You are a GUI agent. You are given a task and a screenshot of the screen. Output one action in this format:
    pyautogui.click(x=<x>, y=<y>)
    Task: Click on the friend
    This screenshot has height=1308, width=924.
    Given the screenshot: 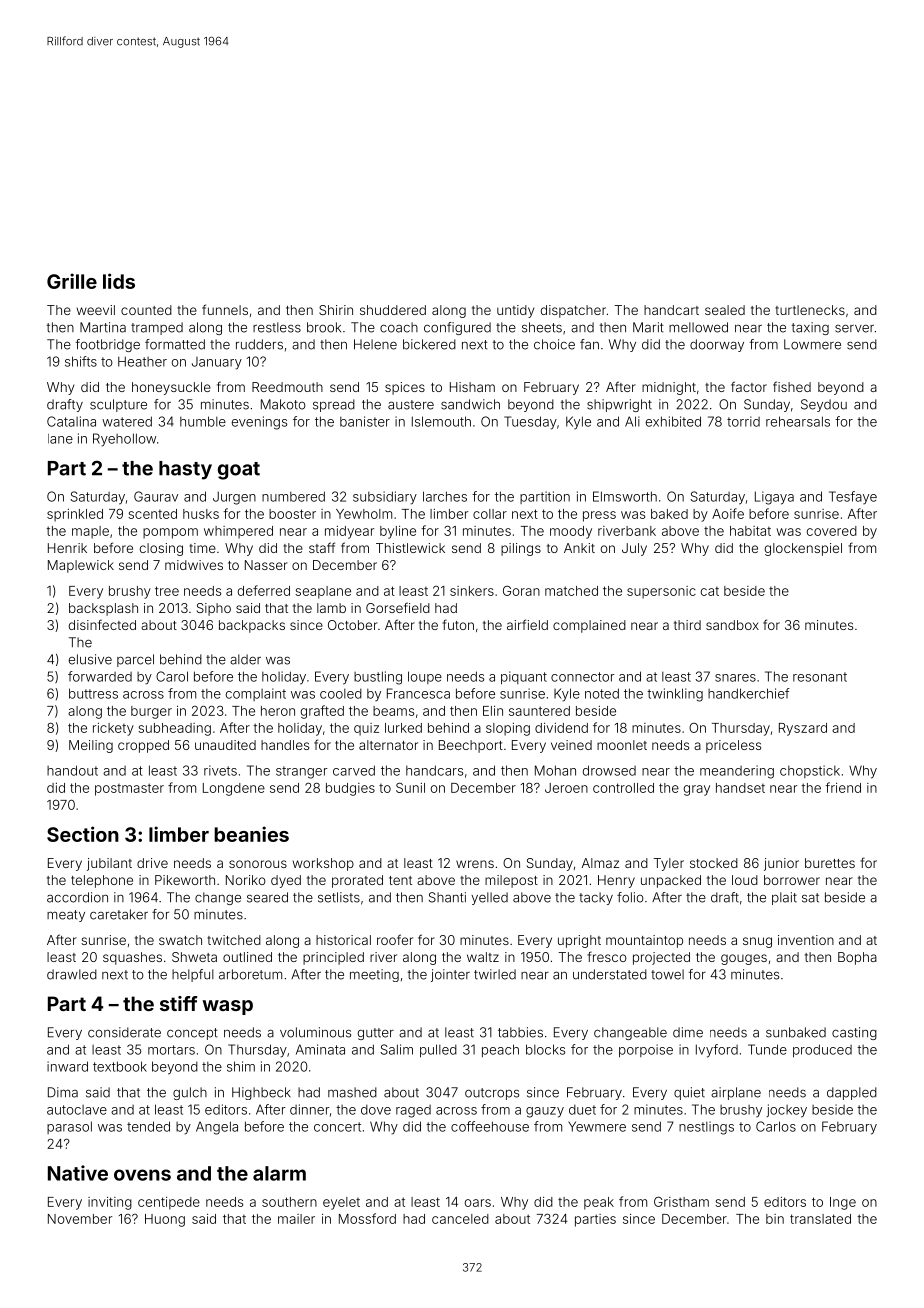 What is the action you would take?
    pyautogui.click(x=843, y=787)
